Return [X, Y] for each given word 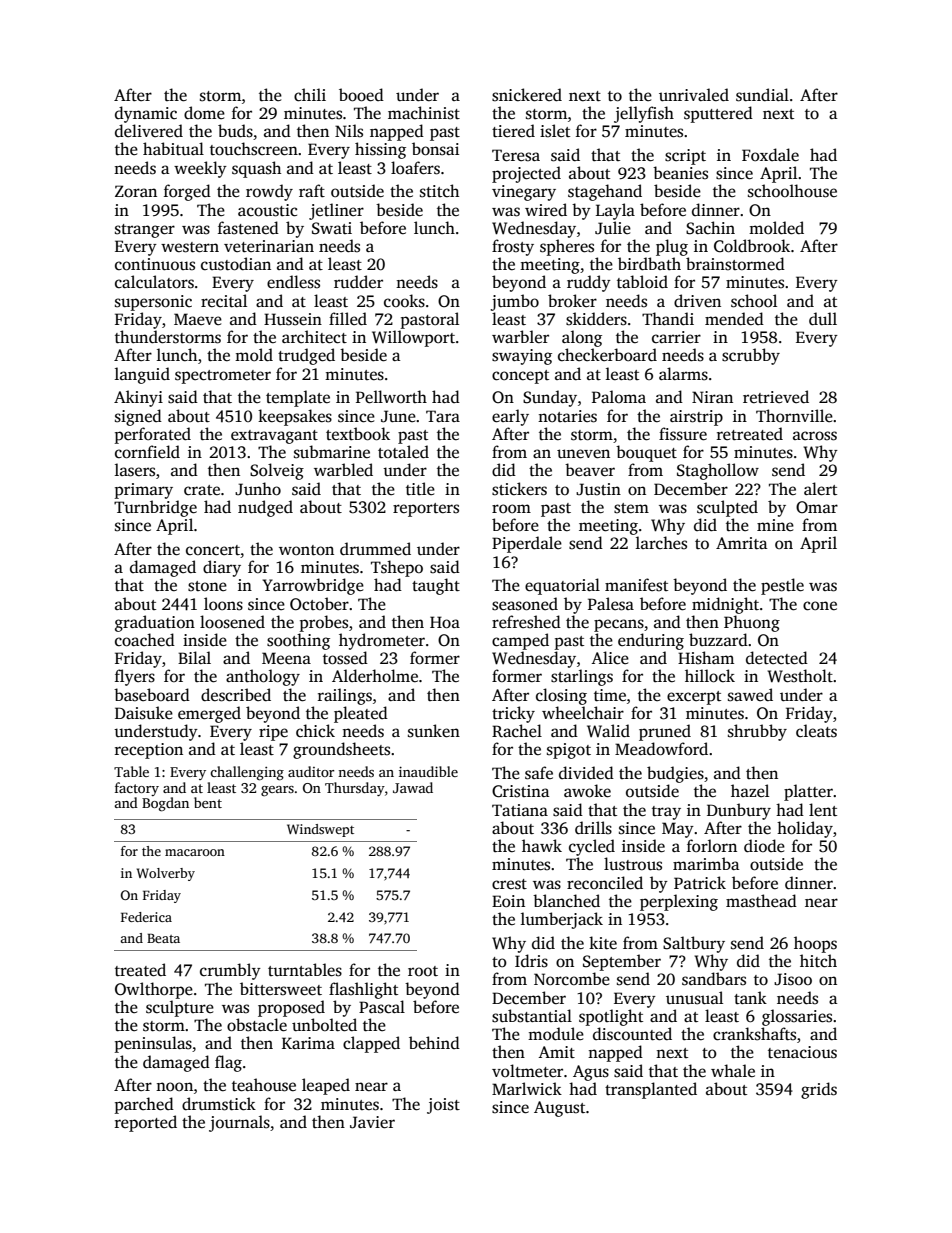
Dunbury [739, 811]
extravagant [274, 437]
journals [239, 1123]
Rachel [517, 731]
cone [820, 606]
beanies [680, 173]
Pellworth [391, 397]
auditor [311, 771]
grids [819, 1090]
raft [312, 190]
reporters [426, 510]
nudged [265, 508]
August [559, 1109]
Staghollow [718, 471]
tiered [513, 131]
